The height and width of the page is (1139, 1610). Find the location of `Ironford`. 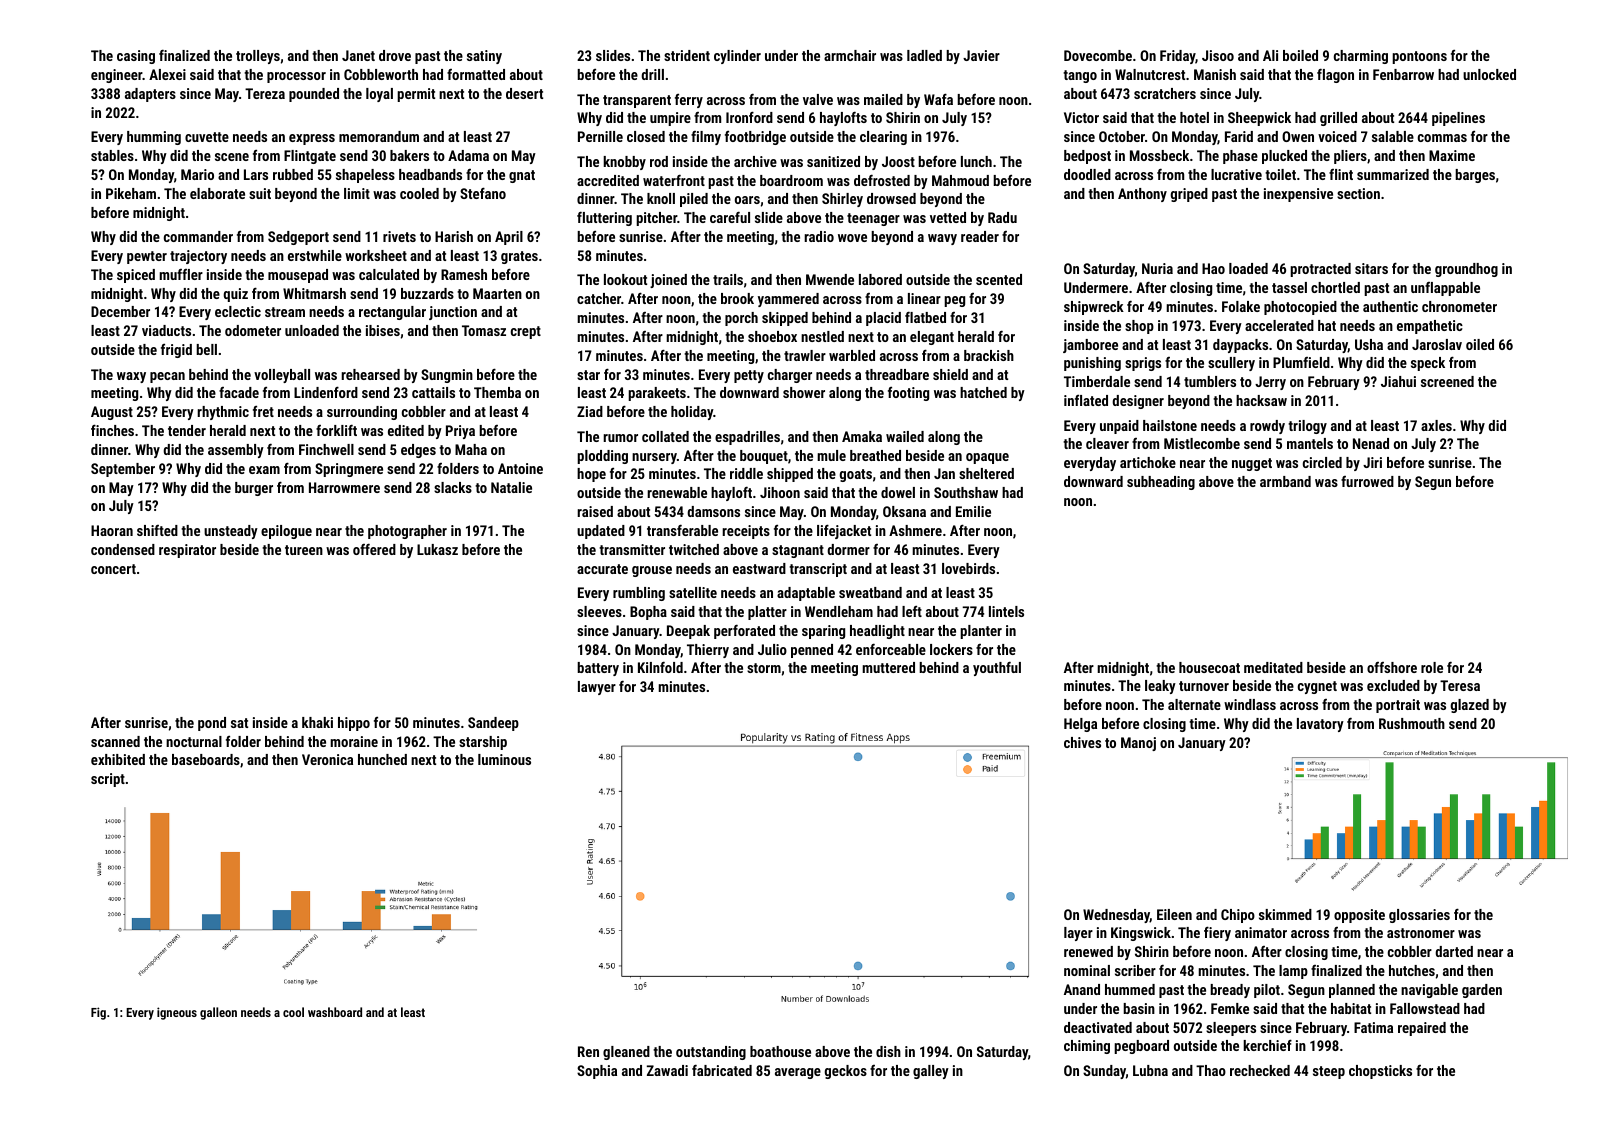

Ironford is located at coordinates (749, 117).
